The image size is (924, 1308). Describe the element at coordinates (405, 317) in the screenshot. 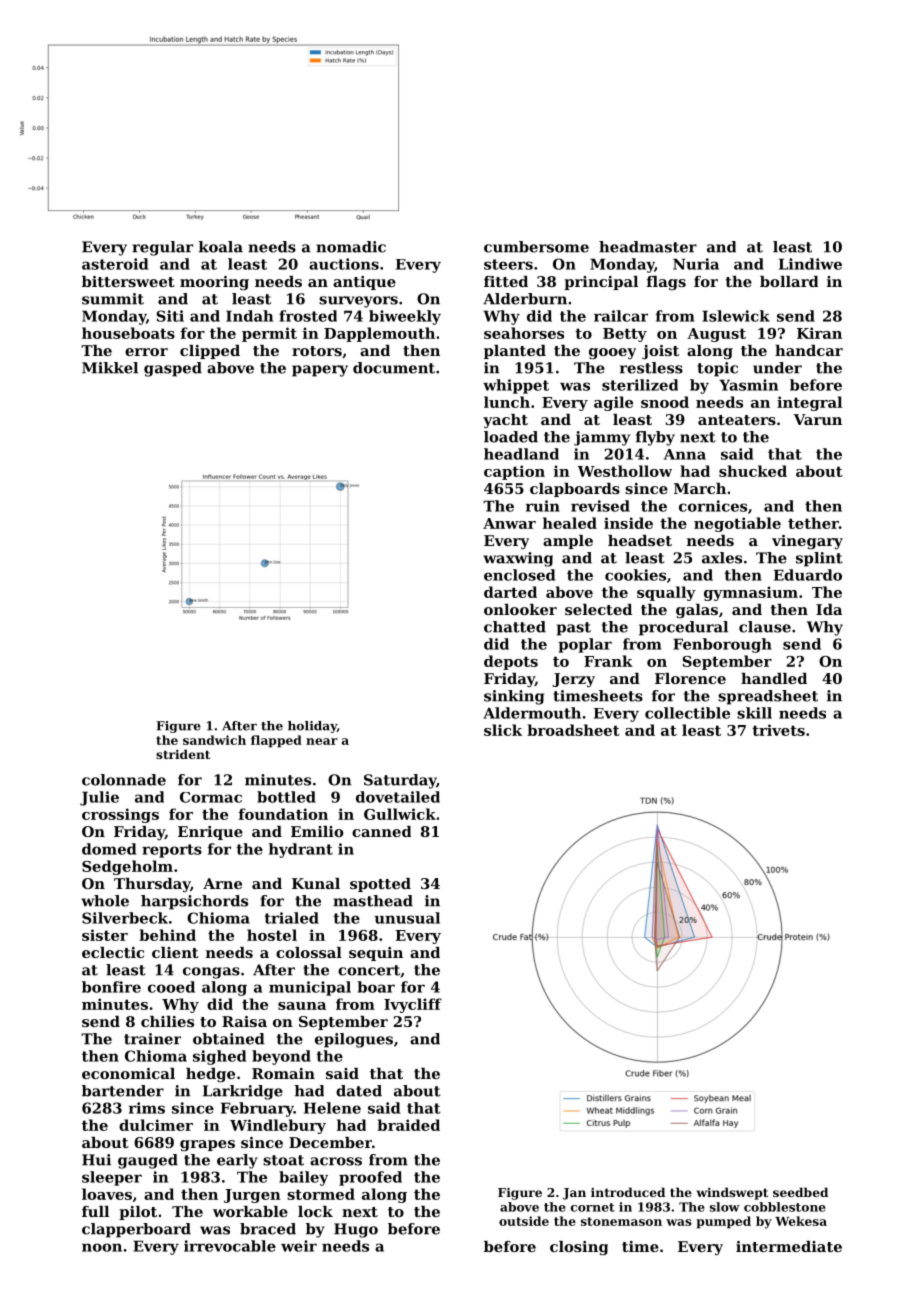

I see `biweekly` at that location.
